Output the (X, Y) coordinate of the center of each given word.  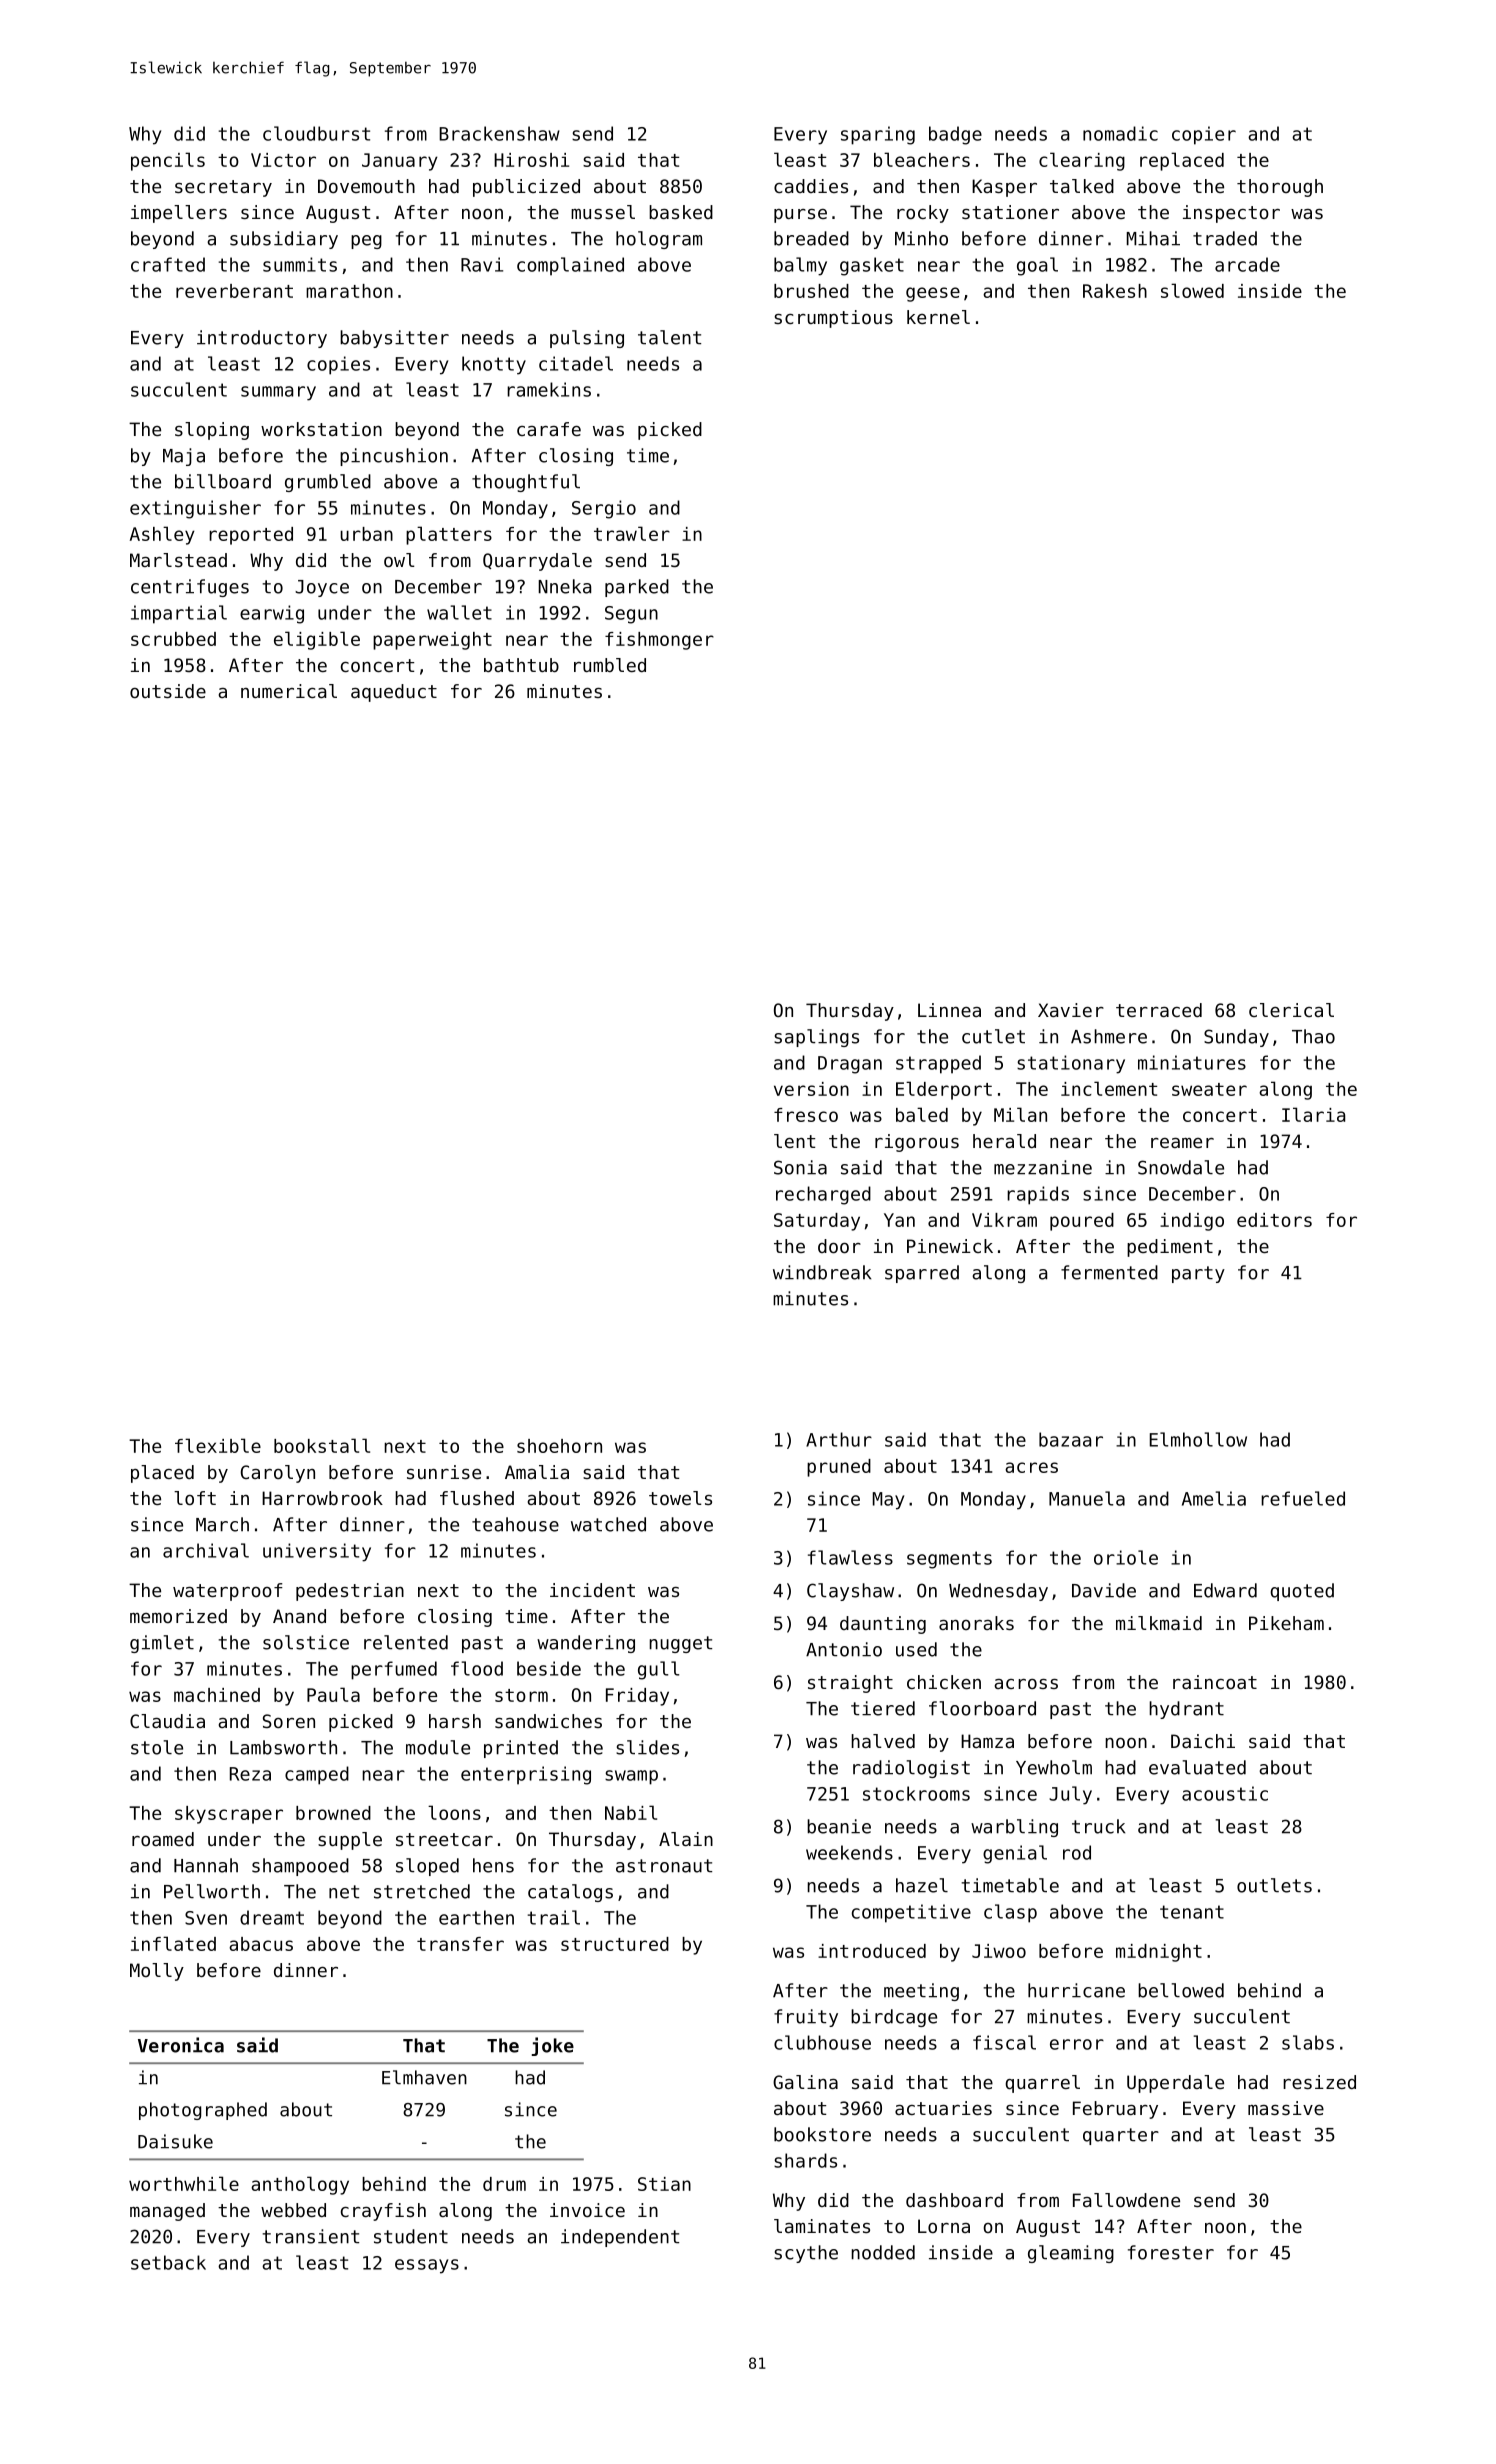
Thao (1313, 1036)
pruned (839, 1468)
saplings (816, 1038)
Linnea (949, 1010)
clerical (1291, 1010)
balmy (800, 266)
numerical (289, 691)
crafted (168, 264)
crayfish (383, 2212)
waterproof (228, 1592)
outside (168, 691)
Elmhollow (1198, 1439)
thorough (1280, 188)
